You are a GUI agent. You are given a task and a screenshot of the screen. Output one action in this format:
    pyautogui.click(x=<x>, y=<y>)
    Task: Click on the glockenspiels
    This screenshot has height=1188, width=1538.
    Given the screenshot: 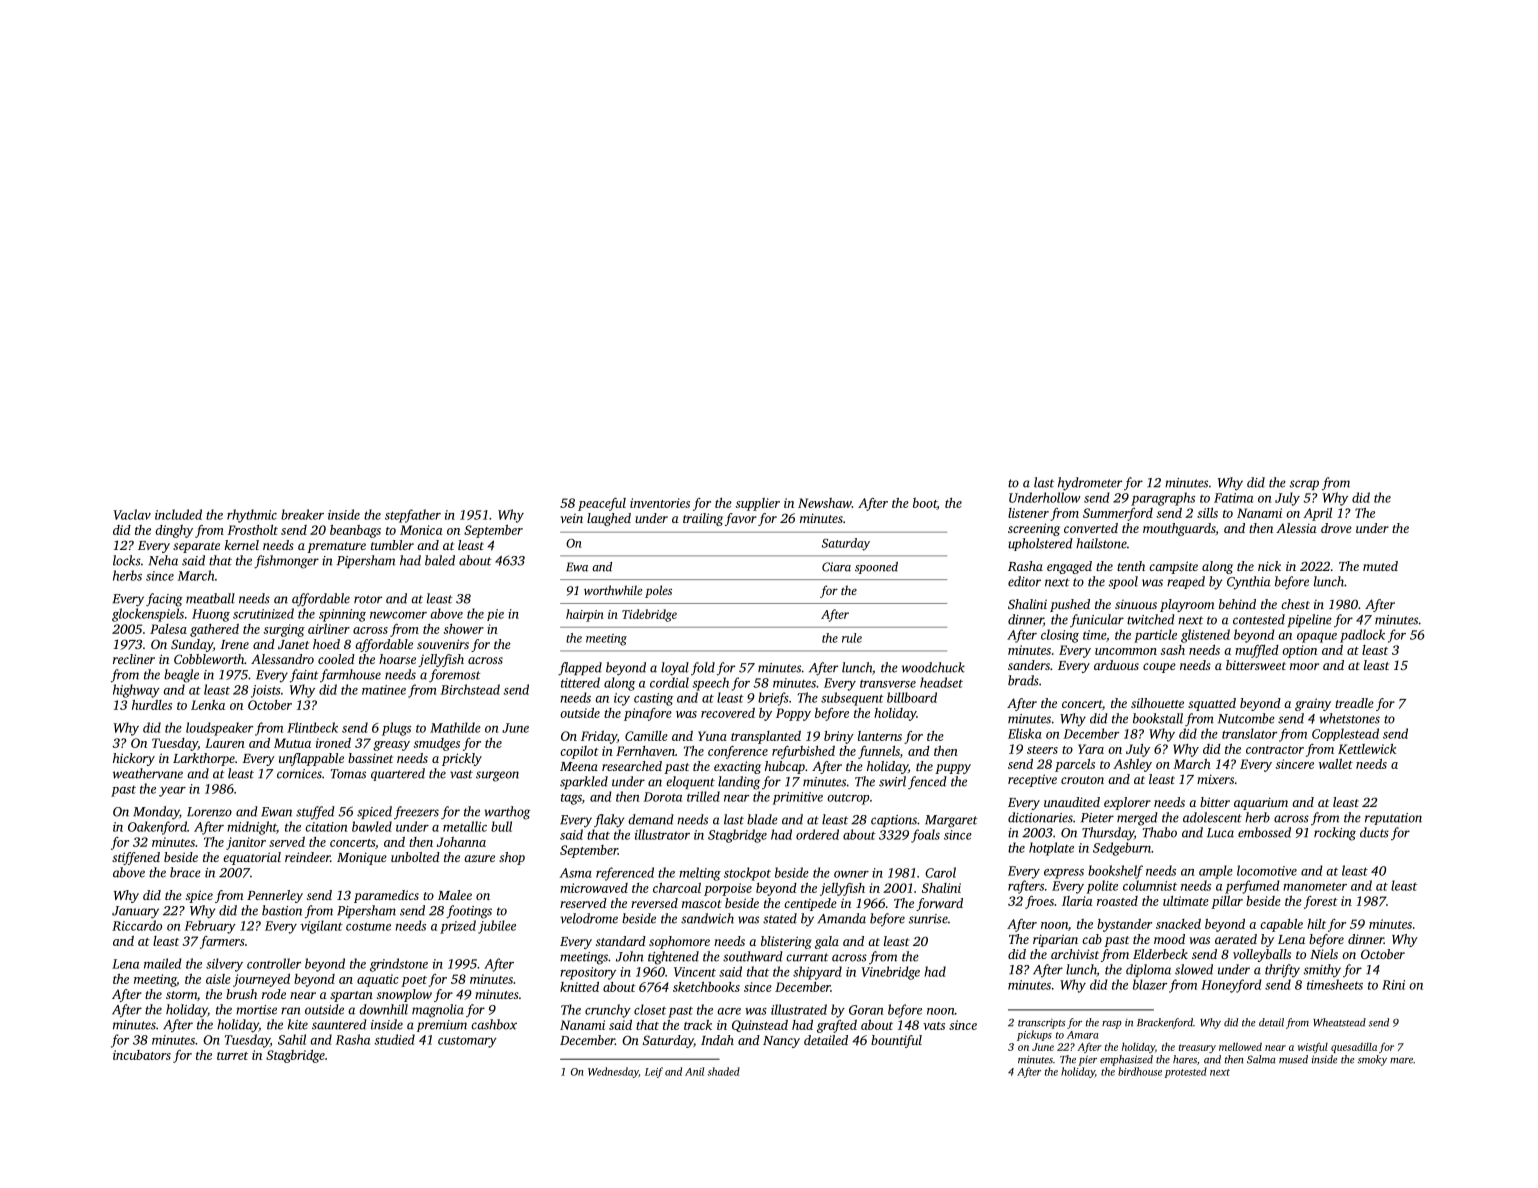 What is the action you would take?
    pyautogui.click(x=148, y=615)
